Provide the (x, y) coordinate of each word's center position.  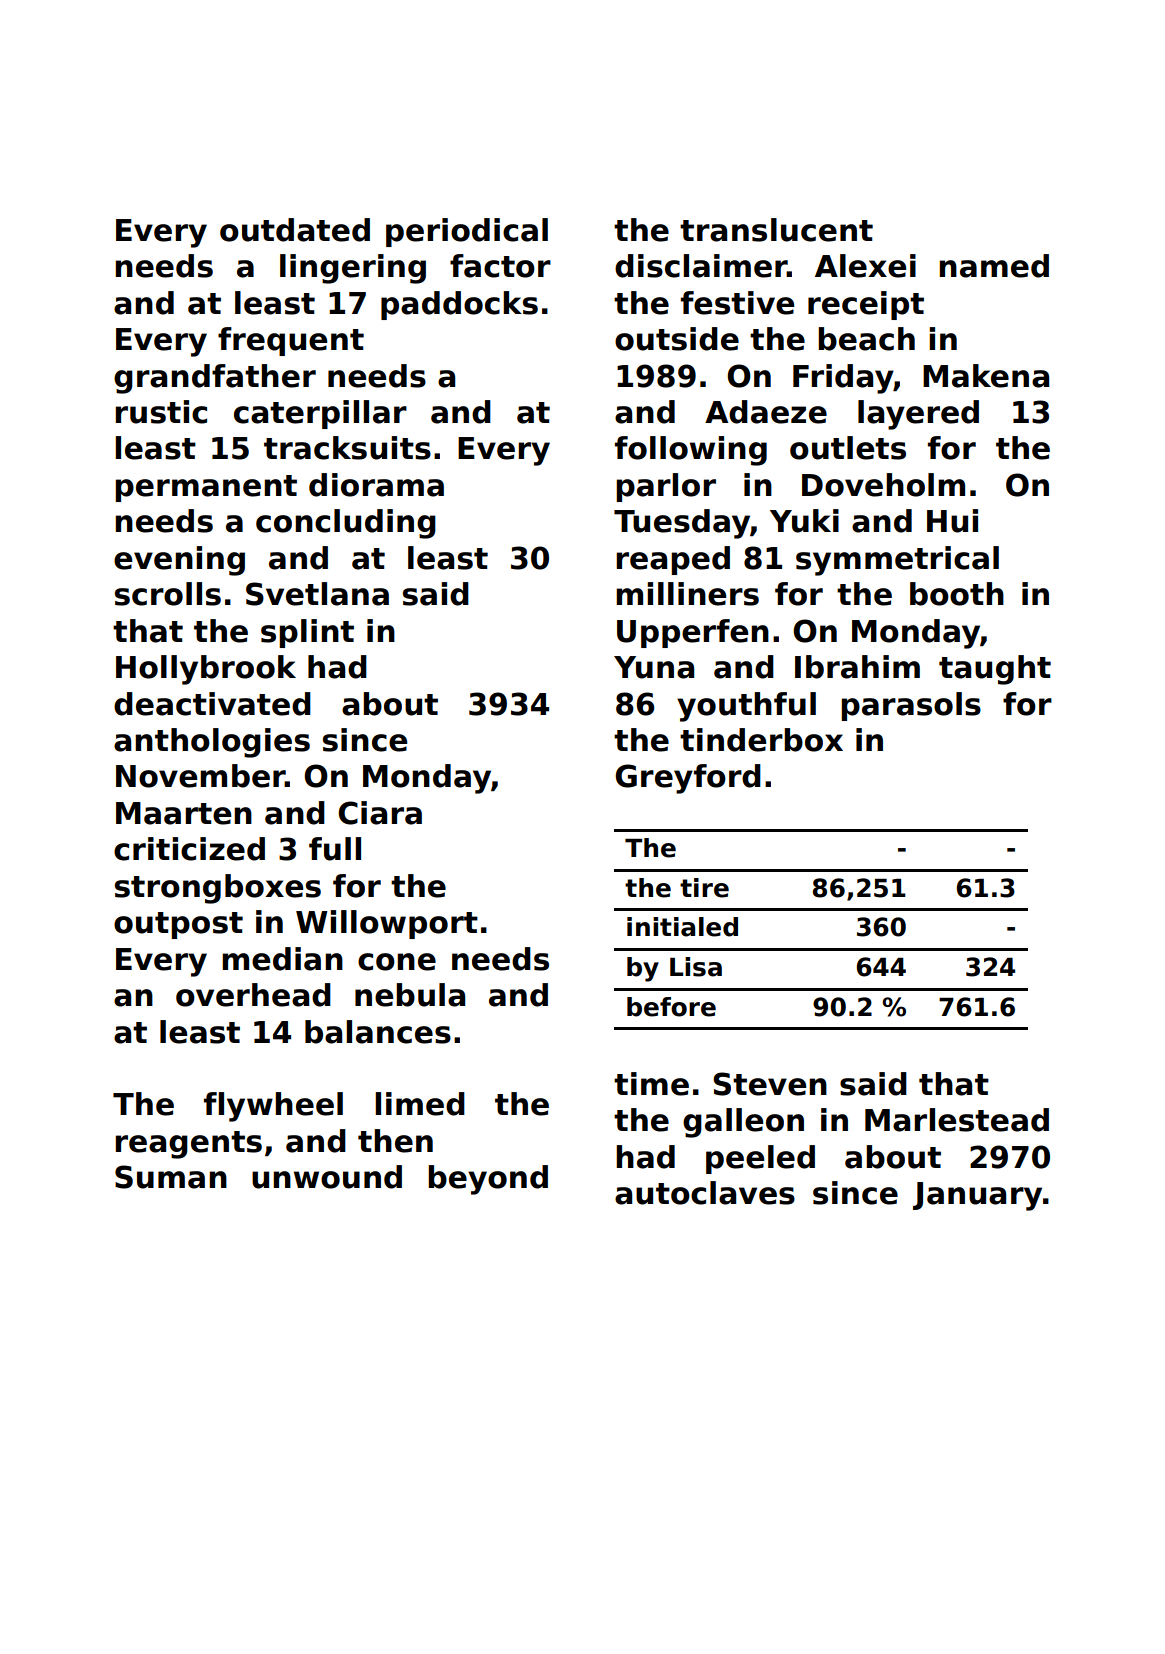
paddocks (459, 305)
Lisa (696, 967)
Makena (986, 376)
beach (866, 339)
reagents (188, 1145)
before (671, 1007)
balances (378, 1032)
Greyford (688, 779)
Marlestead (957, 1120)
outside (677, 339)
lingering (353, 269)
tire (704, 888)
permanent (206, 488)
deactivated (212, 704)
